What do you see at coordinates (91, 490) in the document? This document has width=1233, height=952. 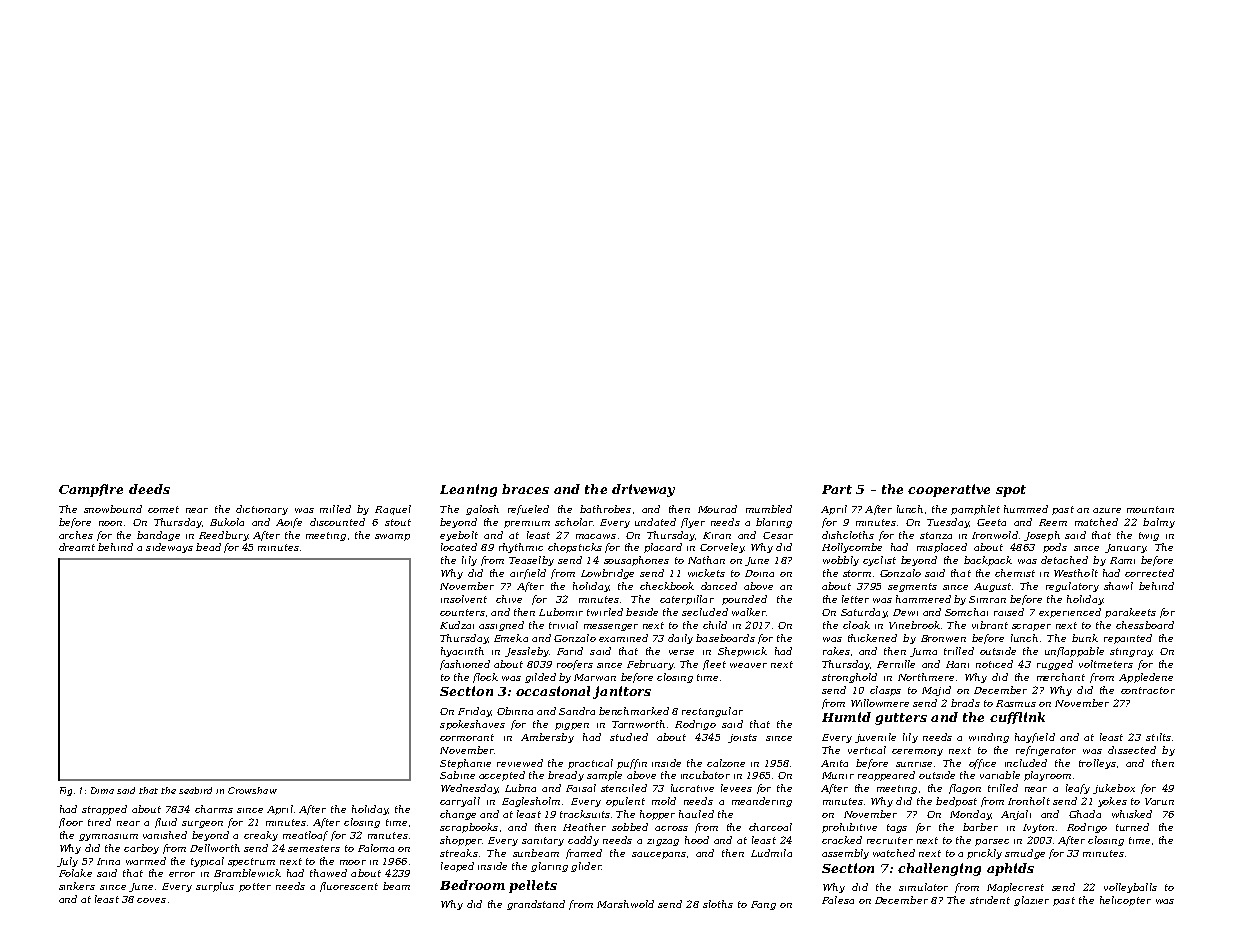 I see `Campfire` at bounding box center [91, 490].
